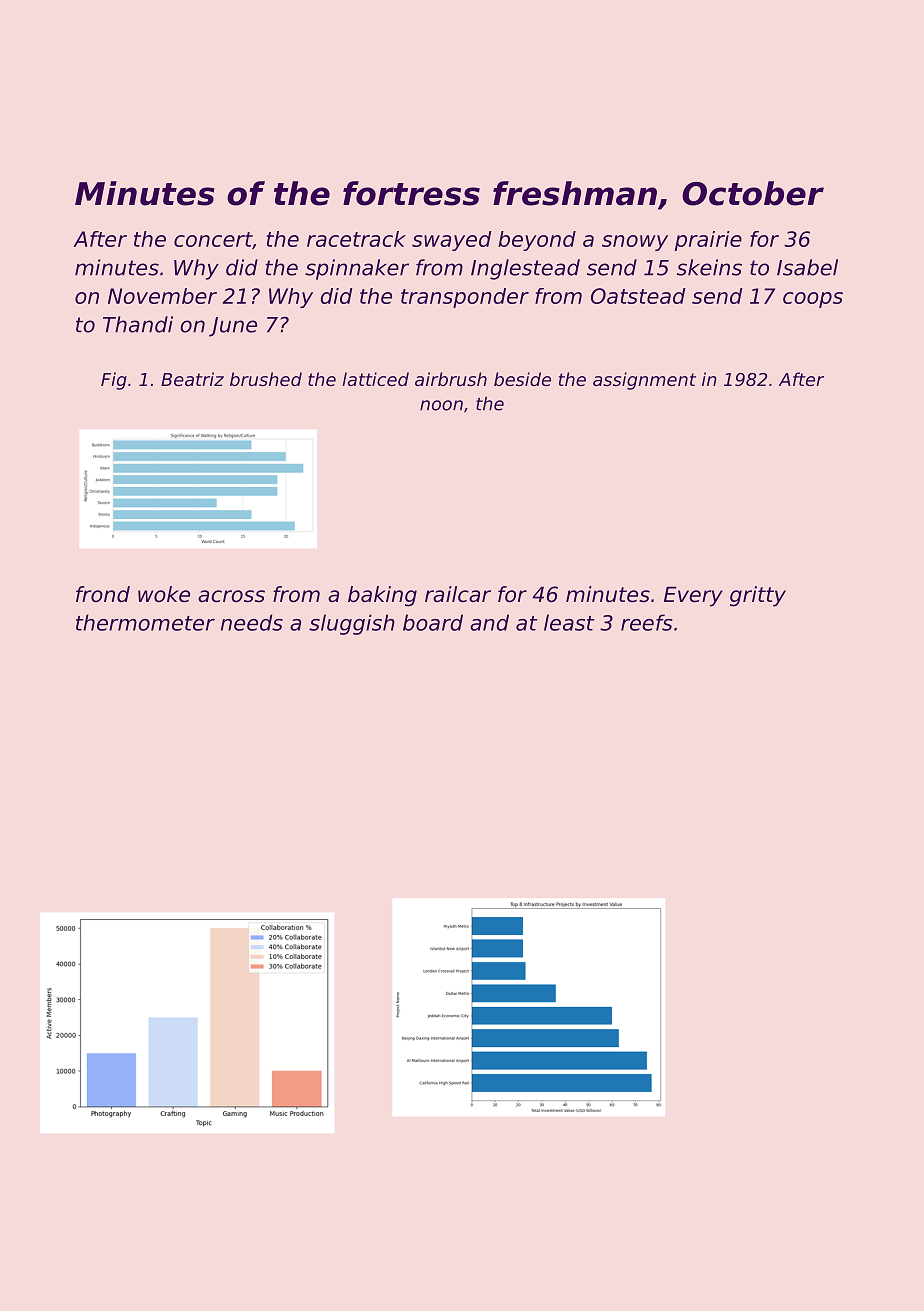 Image resolution: width=924 pixels, height=1311 pixels. Describe the element at coordinates (569, 622) in the image. I see `least` at that location.
